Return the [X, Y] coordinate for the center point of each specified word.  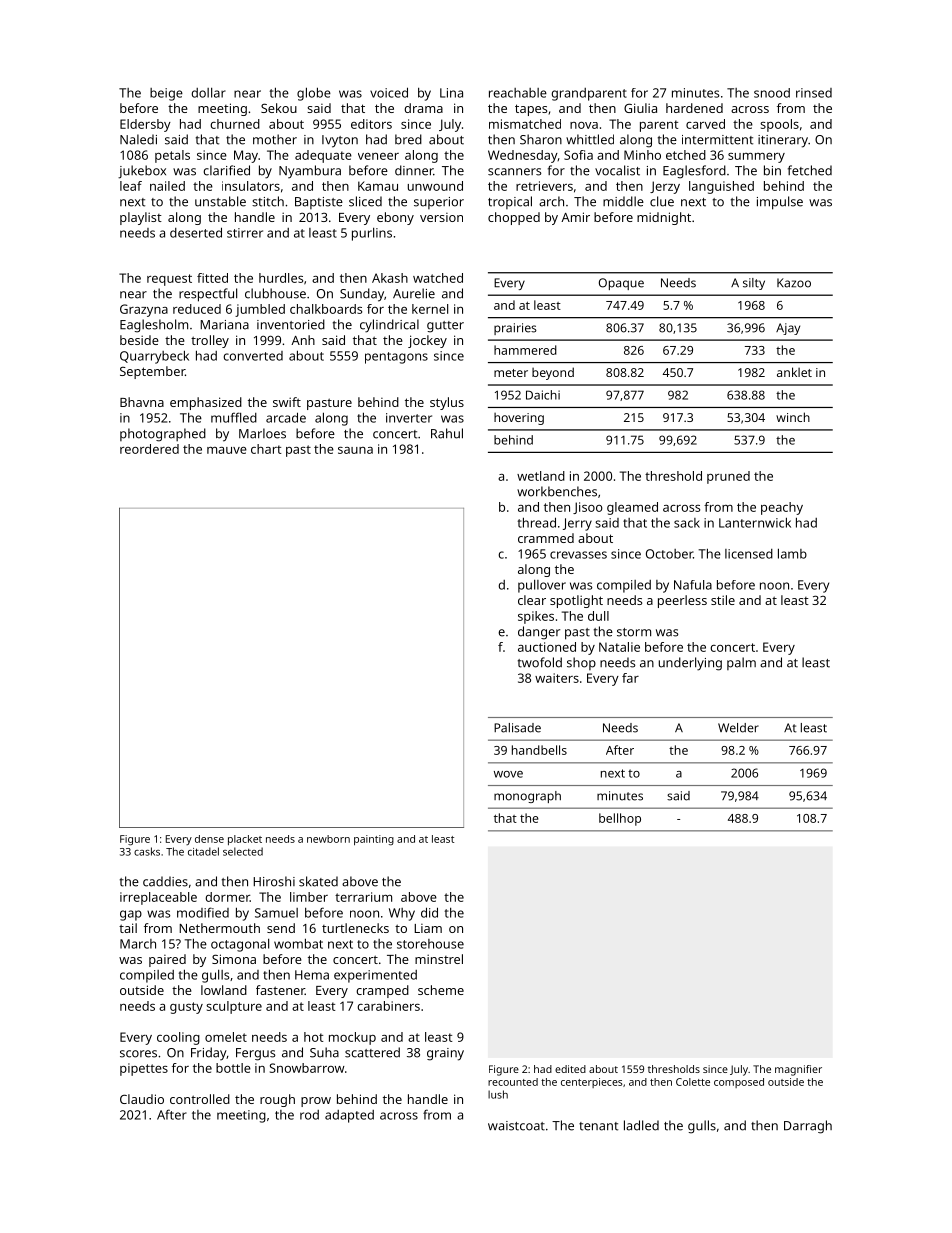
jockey [427, 341]
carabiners [388, 1006]
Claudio [142, 1099]
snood [772, 93]
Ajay [788, 329]
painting [374, 840]
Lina [451, 93]
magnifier [798, 1070]
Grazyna [144, 310]
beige [166, 94]
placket [245, 840]
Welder [738, 728]
